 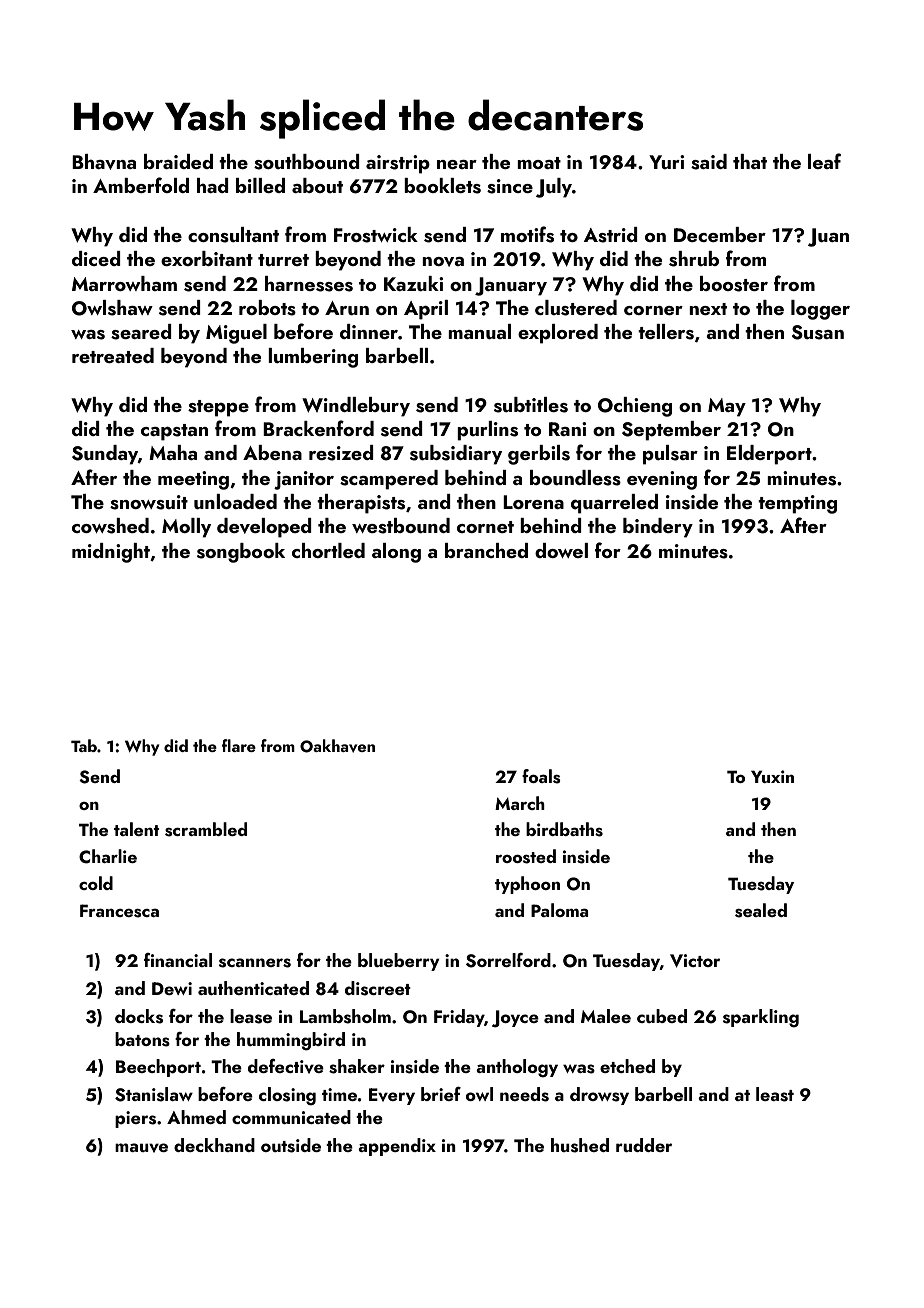 I want to click on financial, so click(x=178, y=960).
